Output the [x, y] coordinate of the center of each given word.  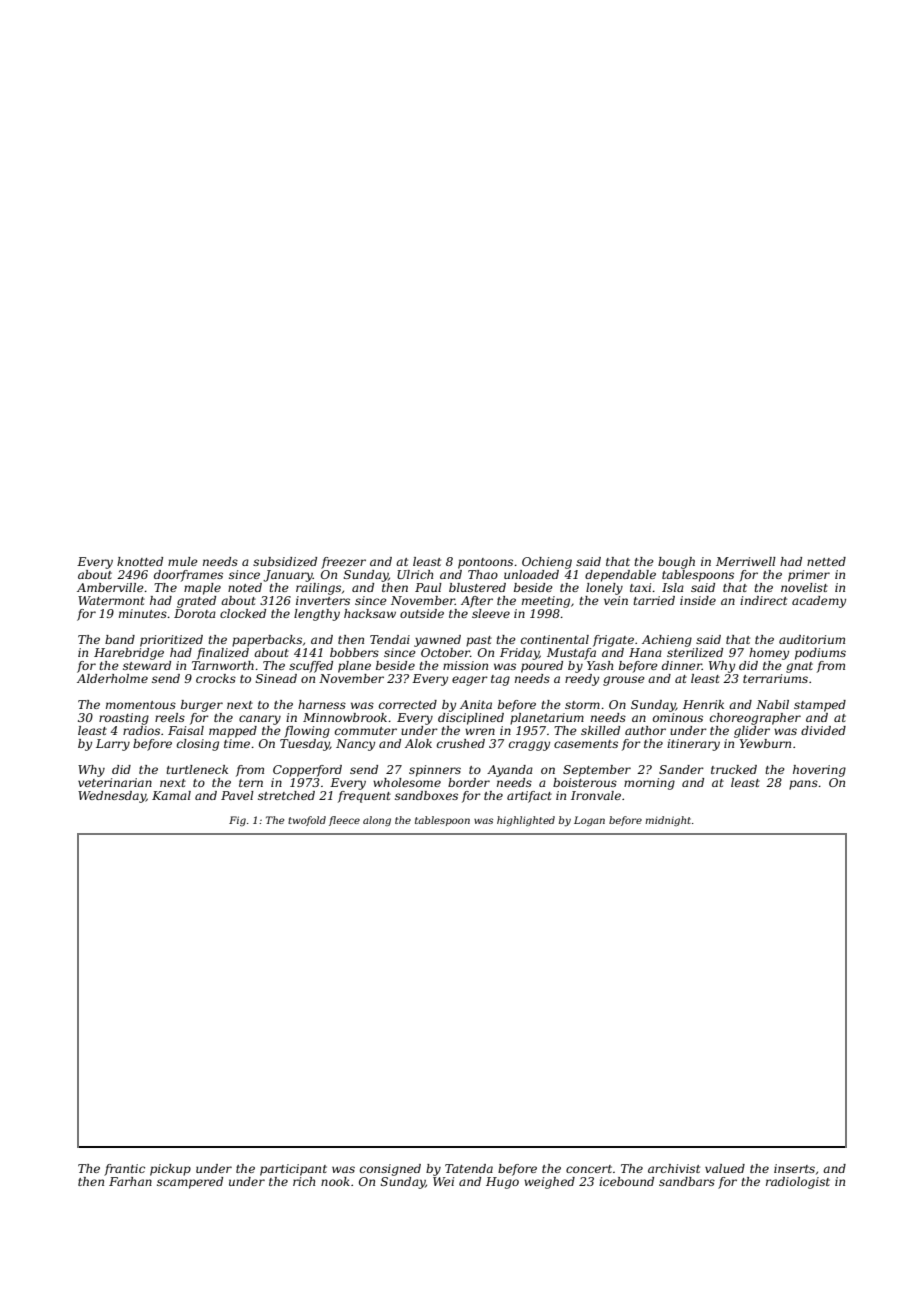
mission [465, 665]
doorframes [188, 576]
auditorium [812, 639]
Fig [237, 821]
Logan [589, 821]
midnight [668, 821]
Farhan [130, 1181]
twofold [307, 821]
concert [589, 1169]
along [377, 821]
